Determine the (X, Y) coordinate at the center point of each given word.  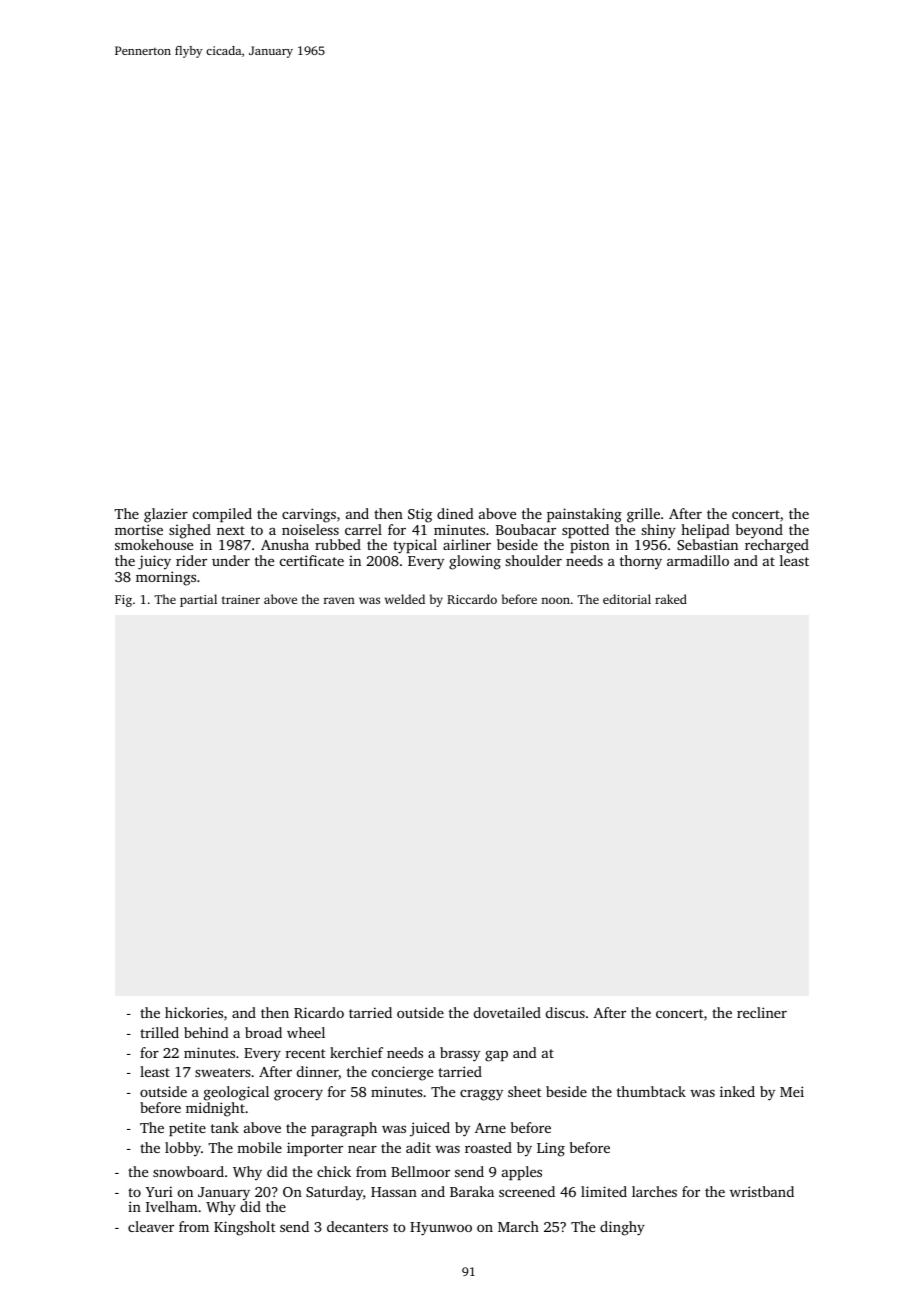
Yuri (159, 1191)
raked (671, 599)
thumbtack (651, 1091)
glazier (166, 515)
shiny (658, 531)
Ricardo (319, 1012)
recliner (762, 1012)
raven (339, 600)
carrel (363, 529)
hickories (194, 1012)
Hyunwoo (441, 1229)
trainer (241, 599)
